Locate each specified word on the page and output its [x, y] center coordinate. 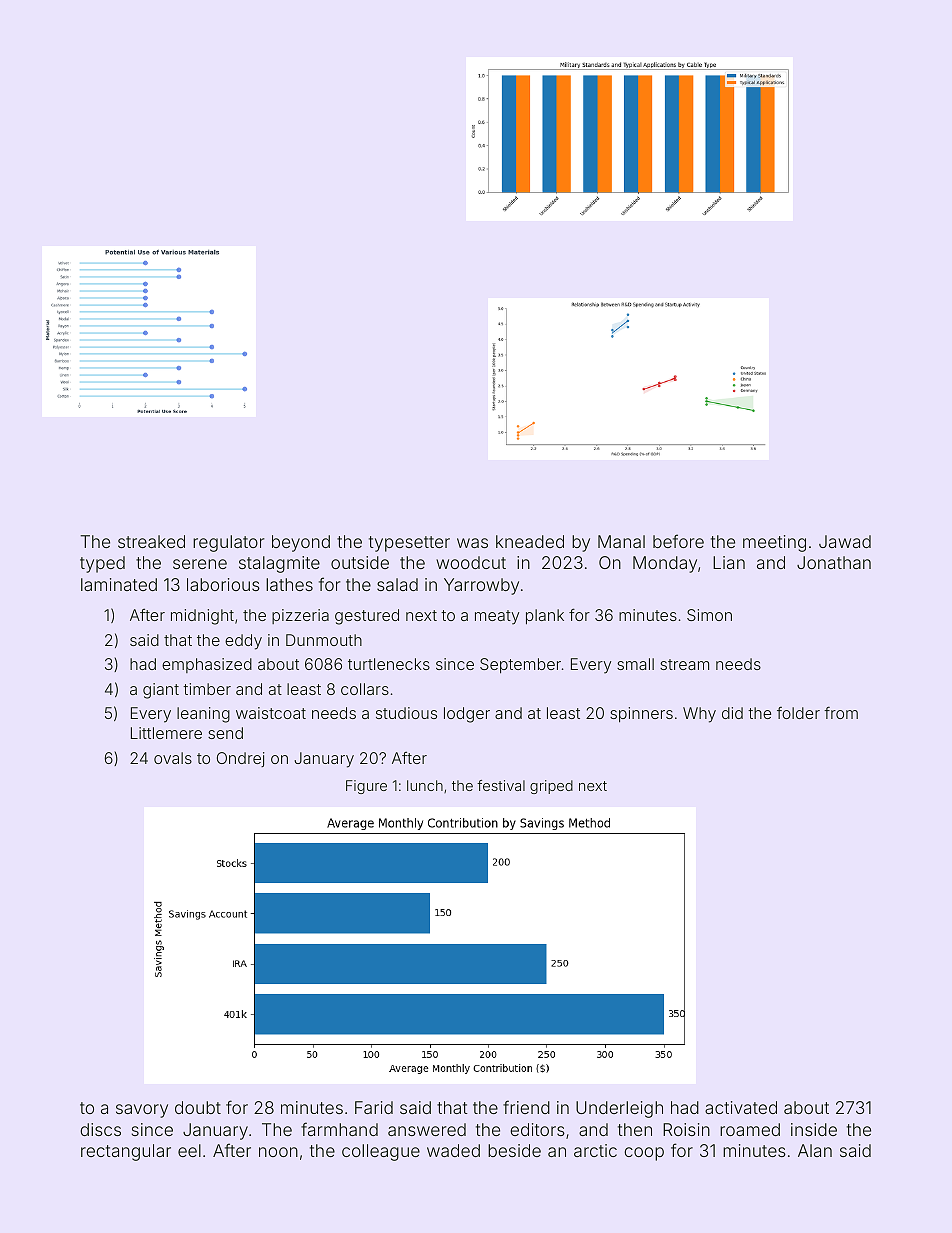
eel [189, 1150]
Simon [709, 615]
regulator [229, 543]
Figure [366, 787]
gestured [367, 617]
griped [551, 787]
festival [501, 785]
